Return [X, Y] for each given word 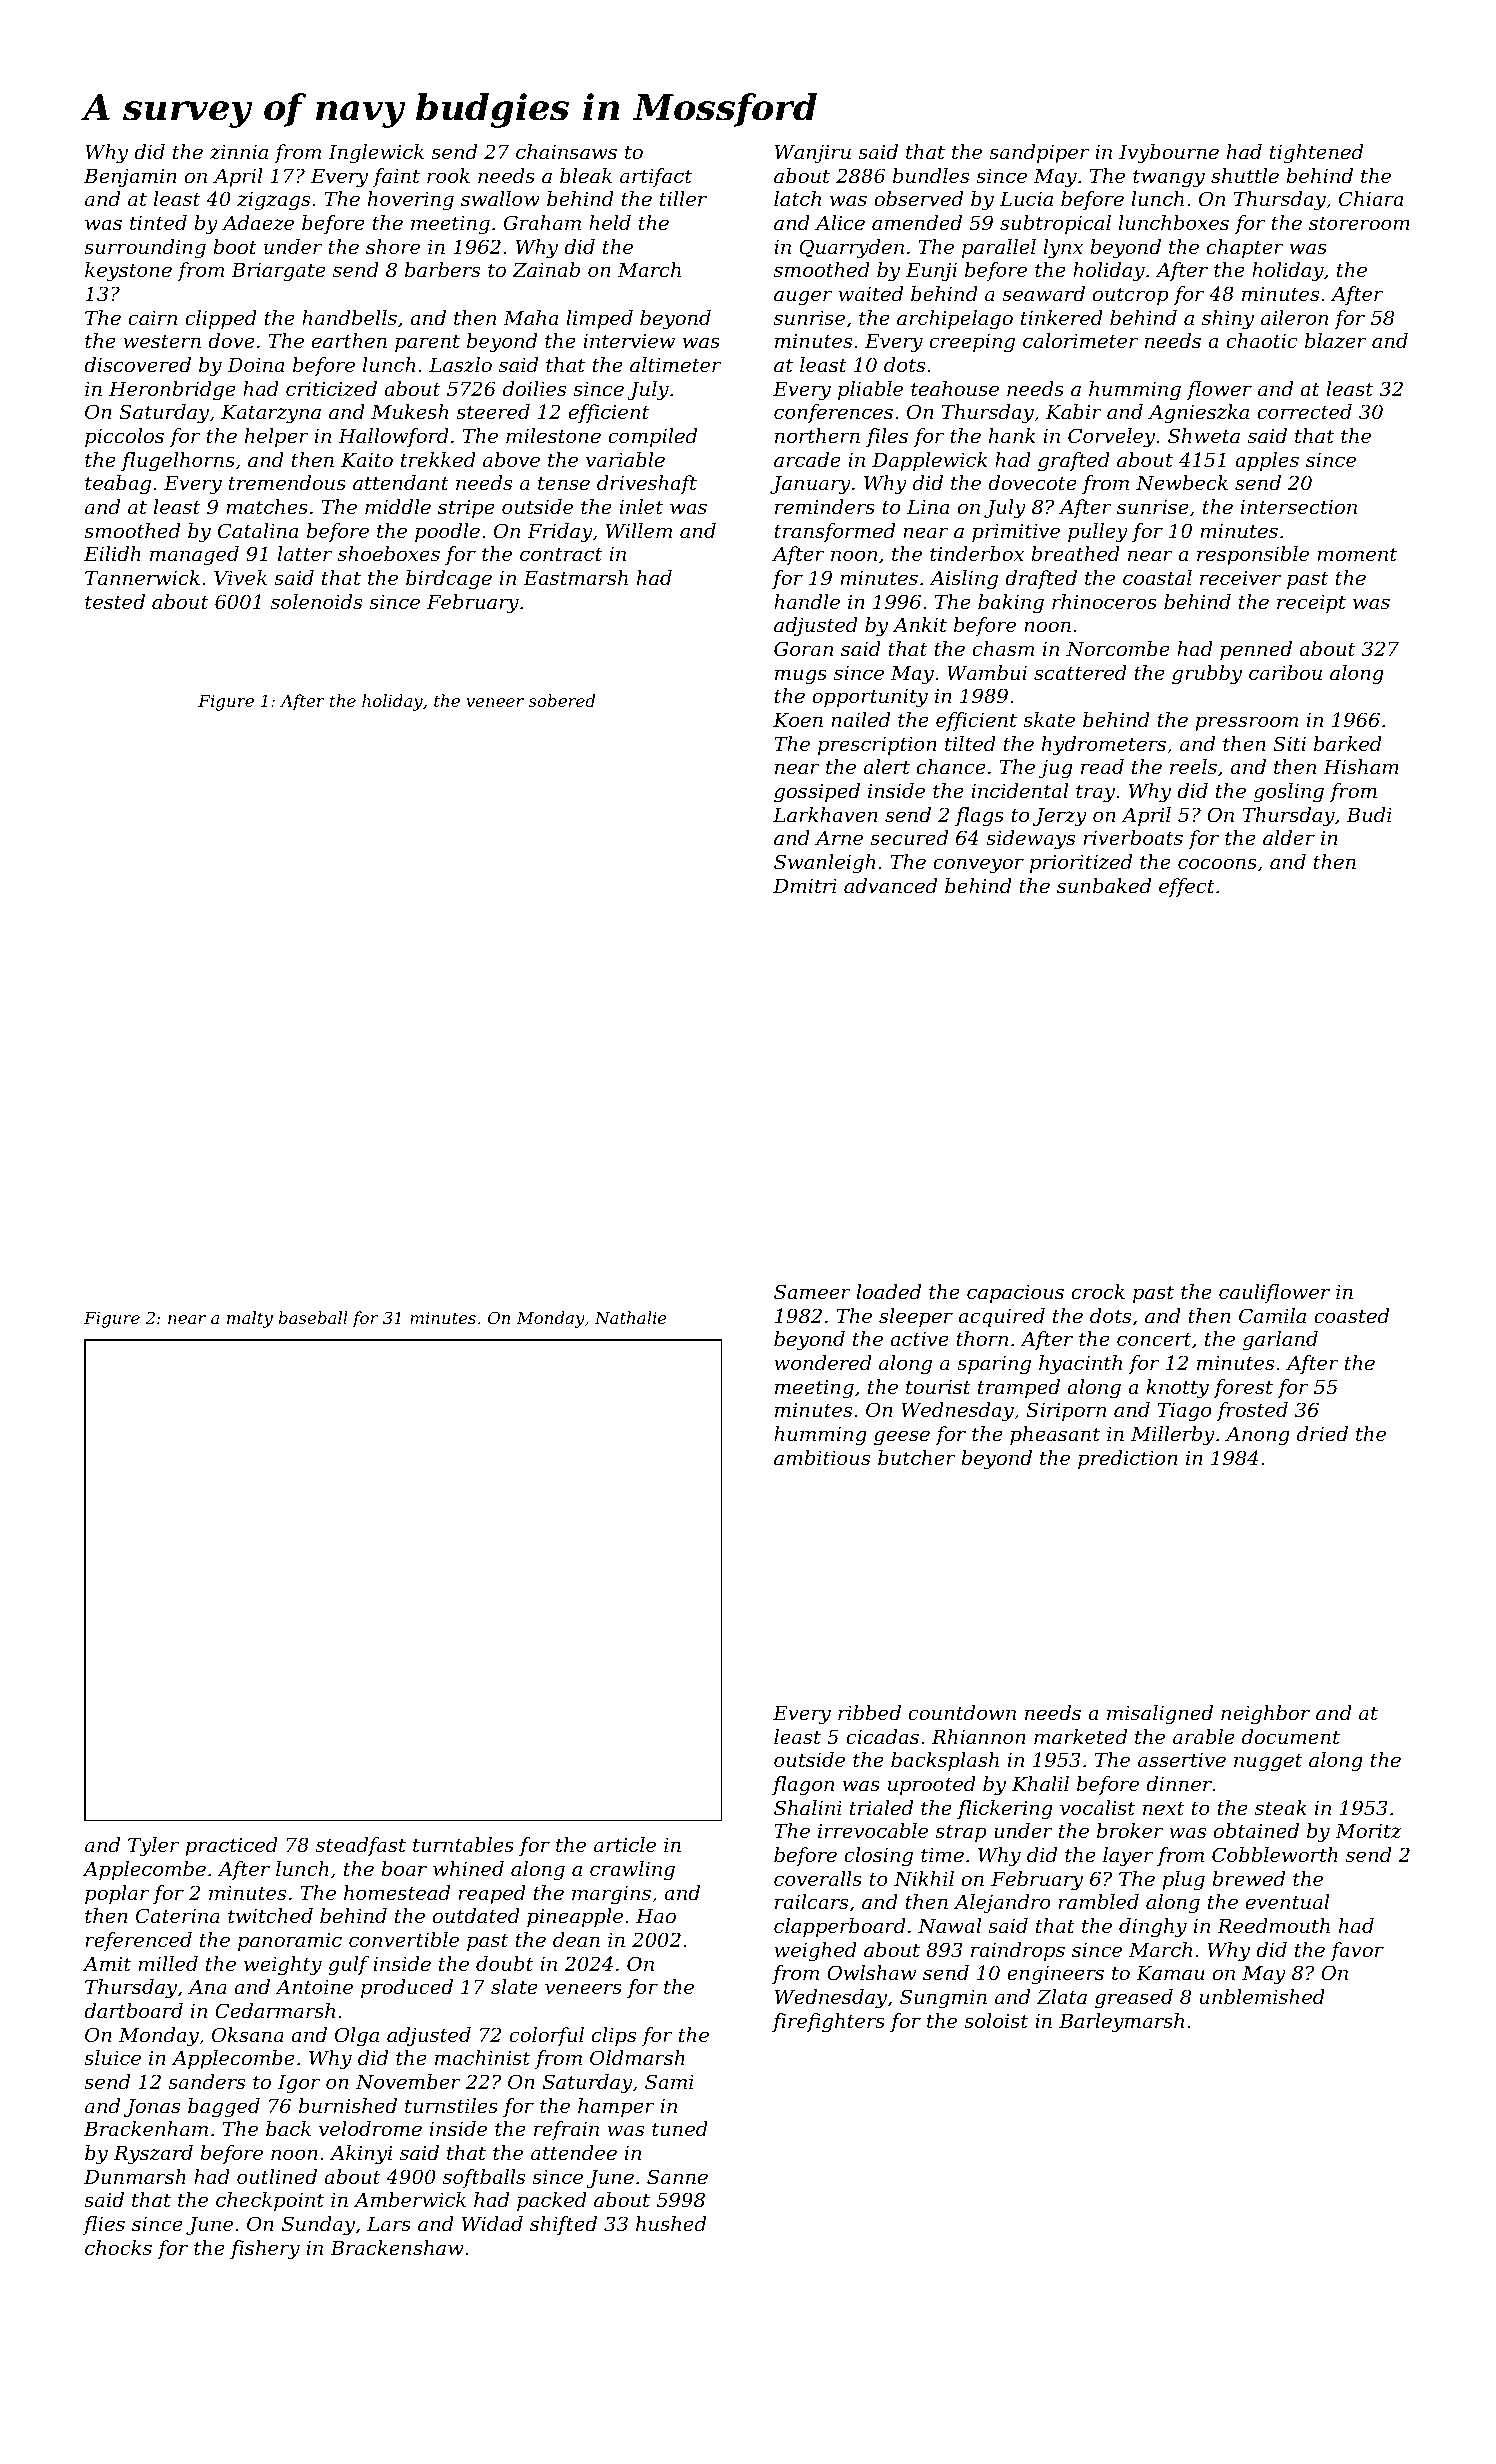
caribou [1285, 673]
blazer [1336, 341]
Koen [798, 720]
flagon [803, 1786]
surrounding [145, 249]
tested [115, 602]
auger [803, 298]
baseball [313, 1317]
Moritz [1368, 1831]
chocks [118, 2248]
